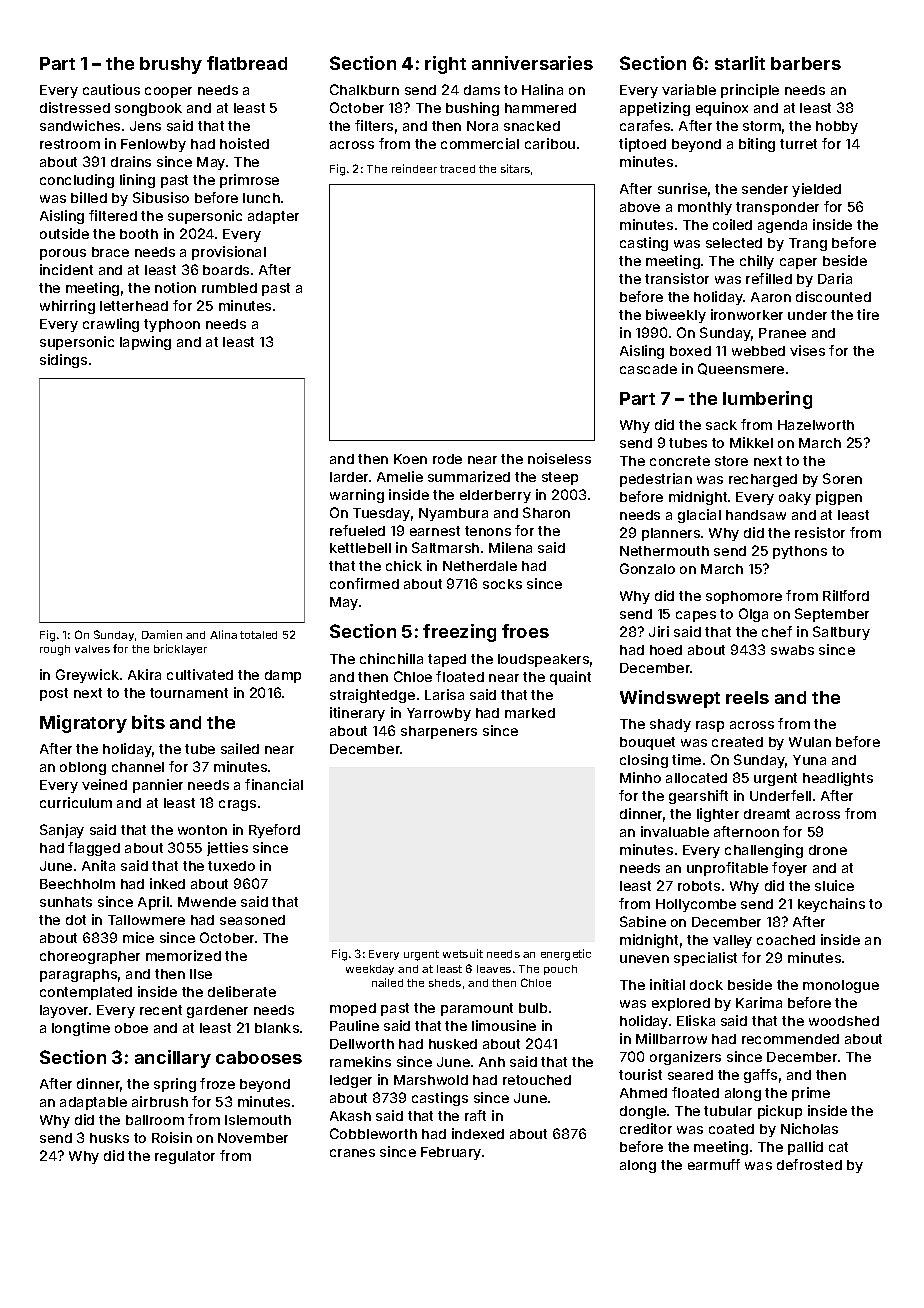  What do you see at coordinates (162, 634) in the page?
I see `Damien` at bounding box center [162, 634].
